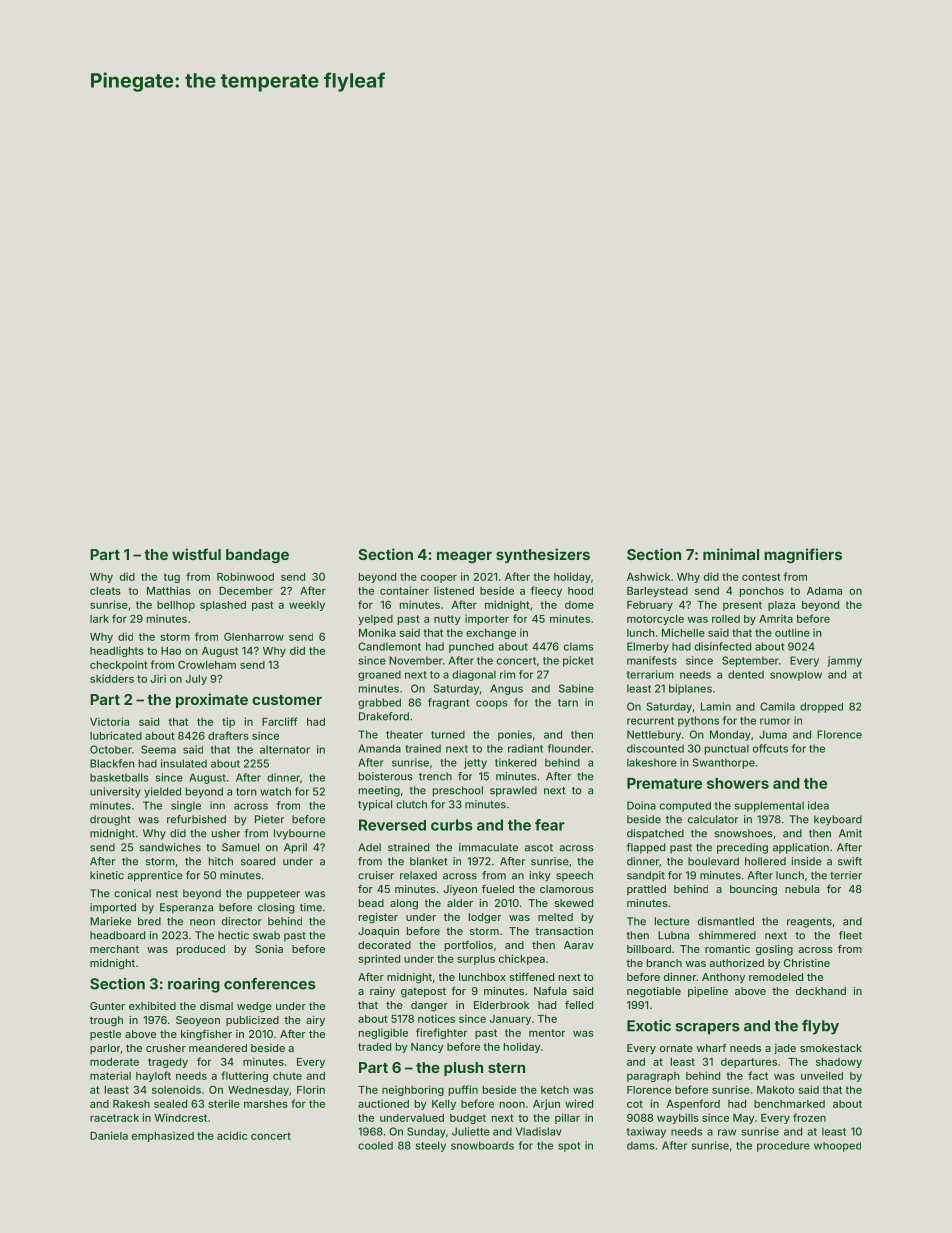  What do you see at coordinates (515, 762) in the document?
I see `tinkered` at bounding box center [515, 762].
